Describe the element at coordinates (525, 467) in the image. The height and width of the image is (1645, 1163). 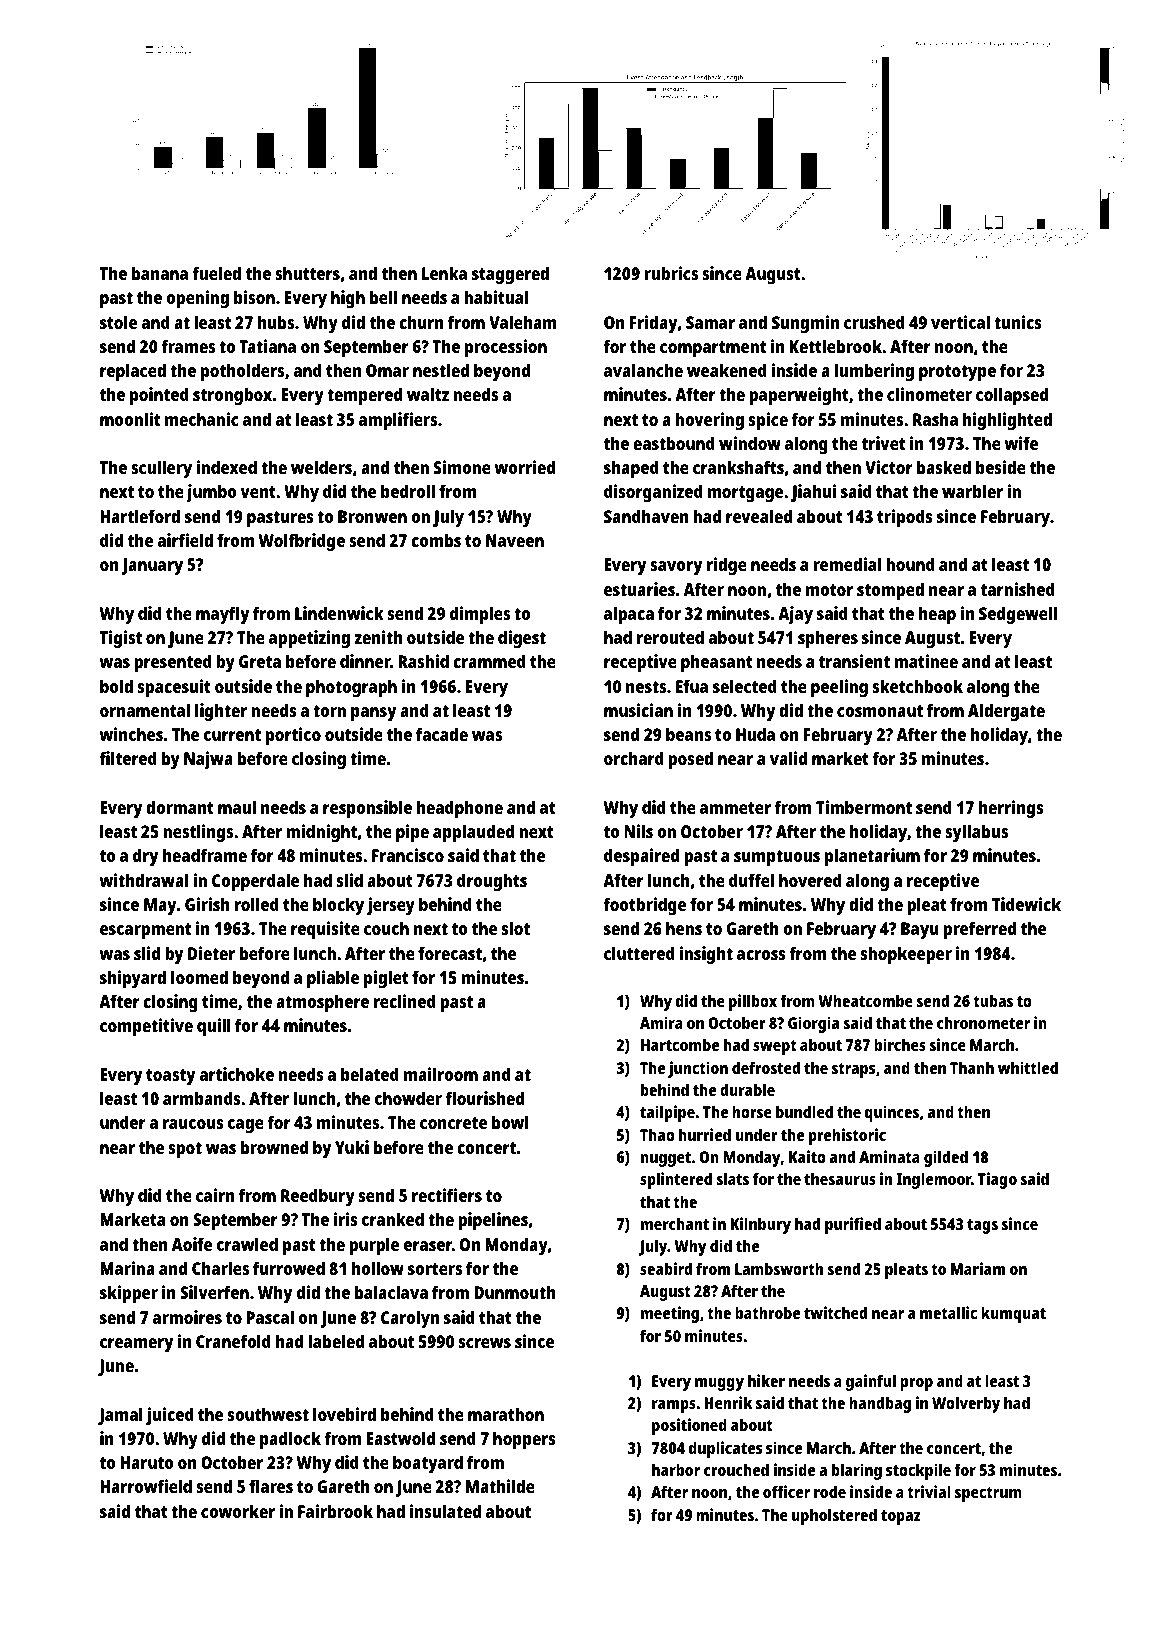
I see `worried` at that location.
